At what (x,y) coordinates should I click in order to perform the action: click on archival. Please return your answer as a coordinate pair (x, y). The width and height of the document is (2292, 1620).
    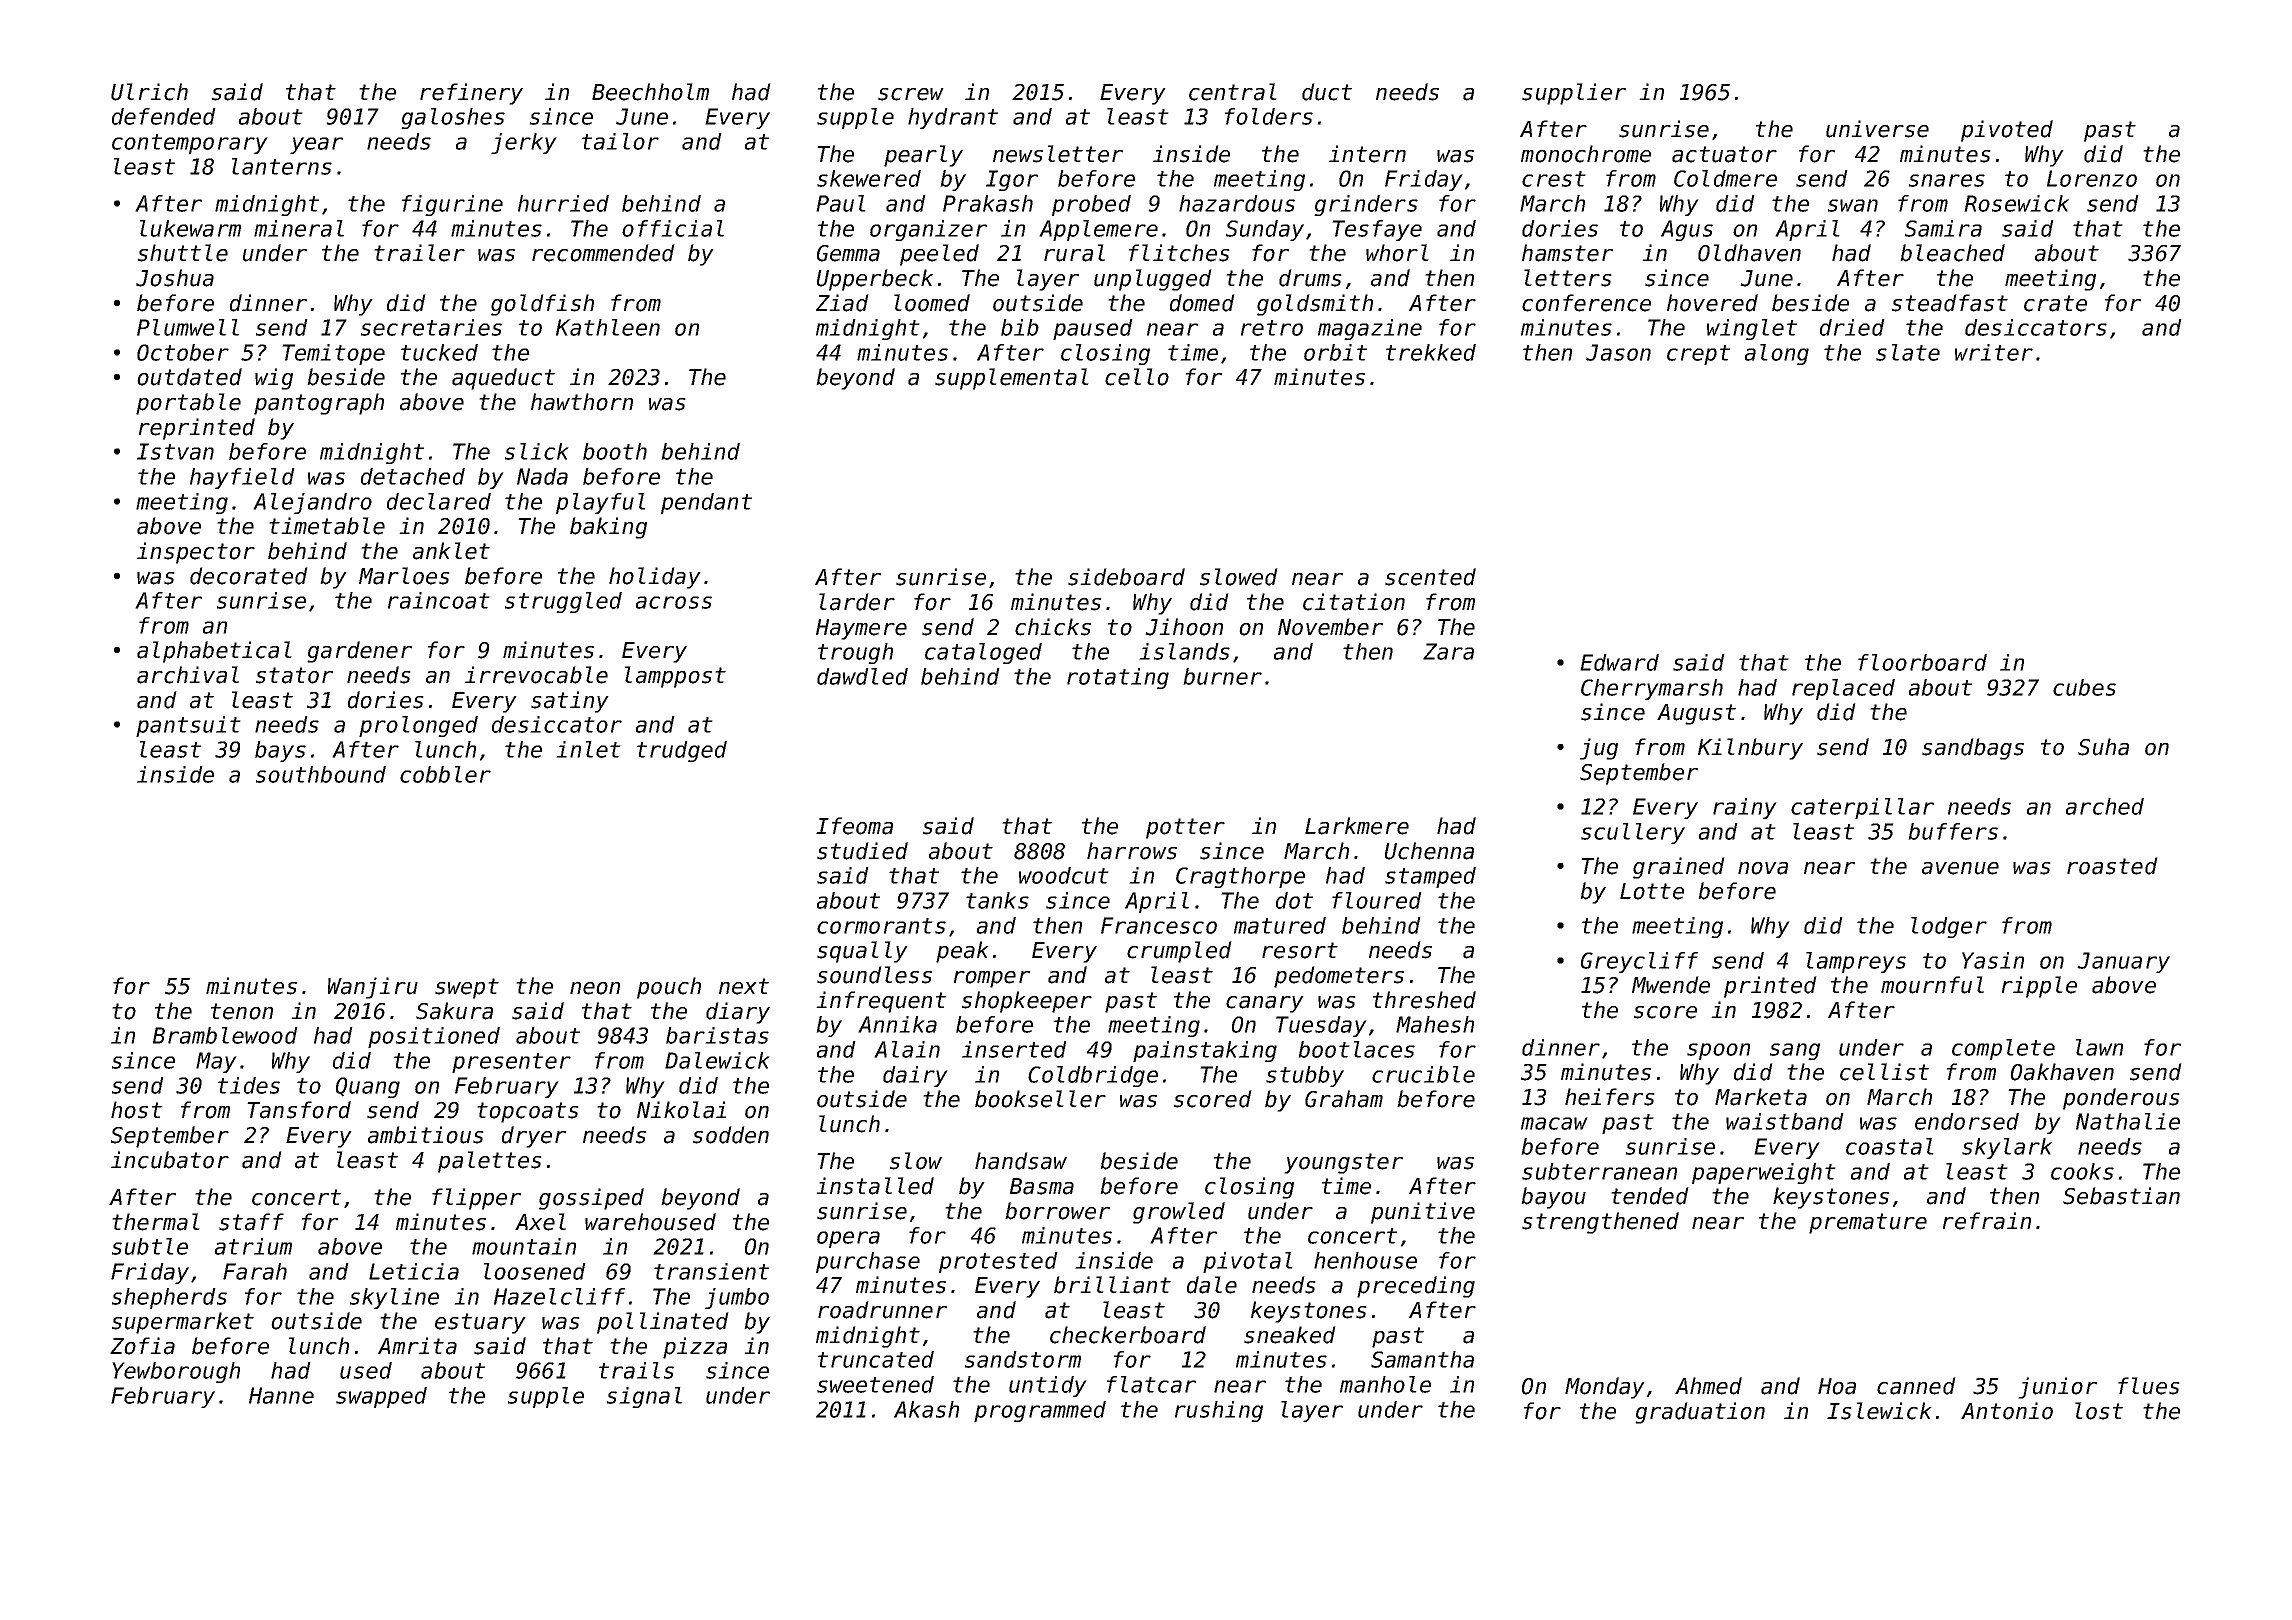
    Looking at the image, I should click on (188, 675).
